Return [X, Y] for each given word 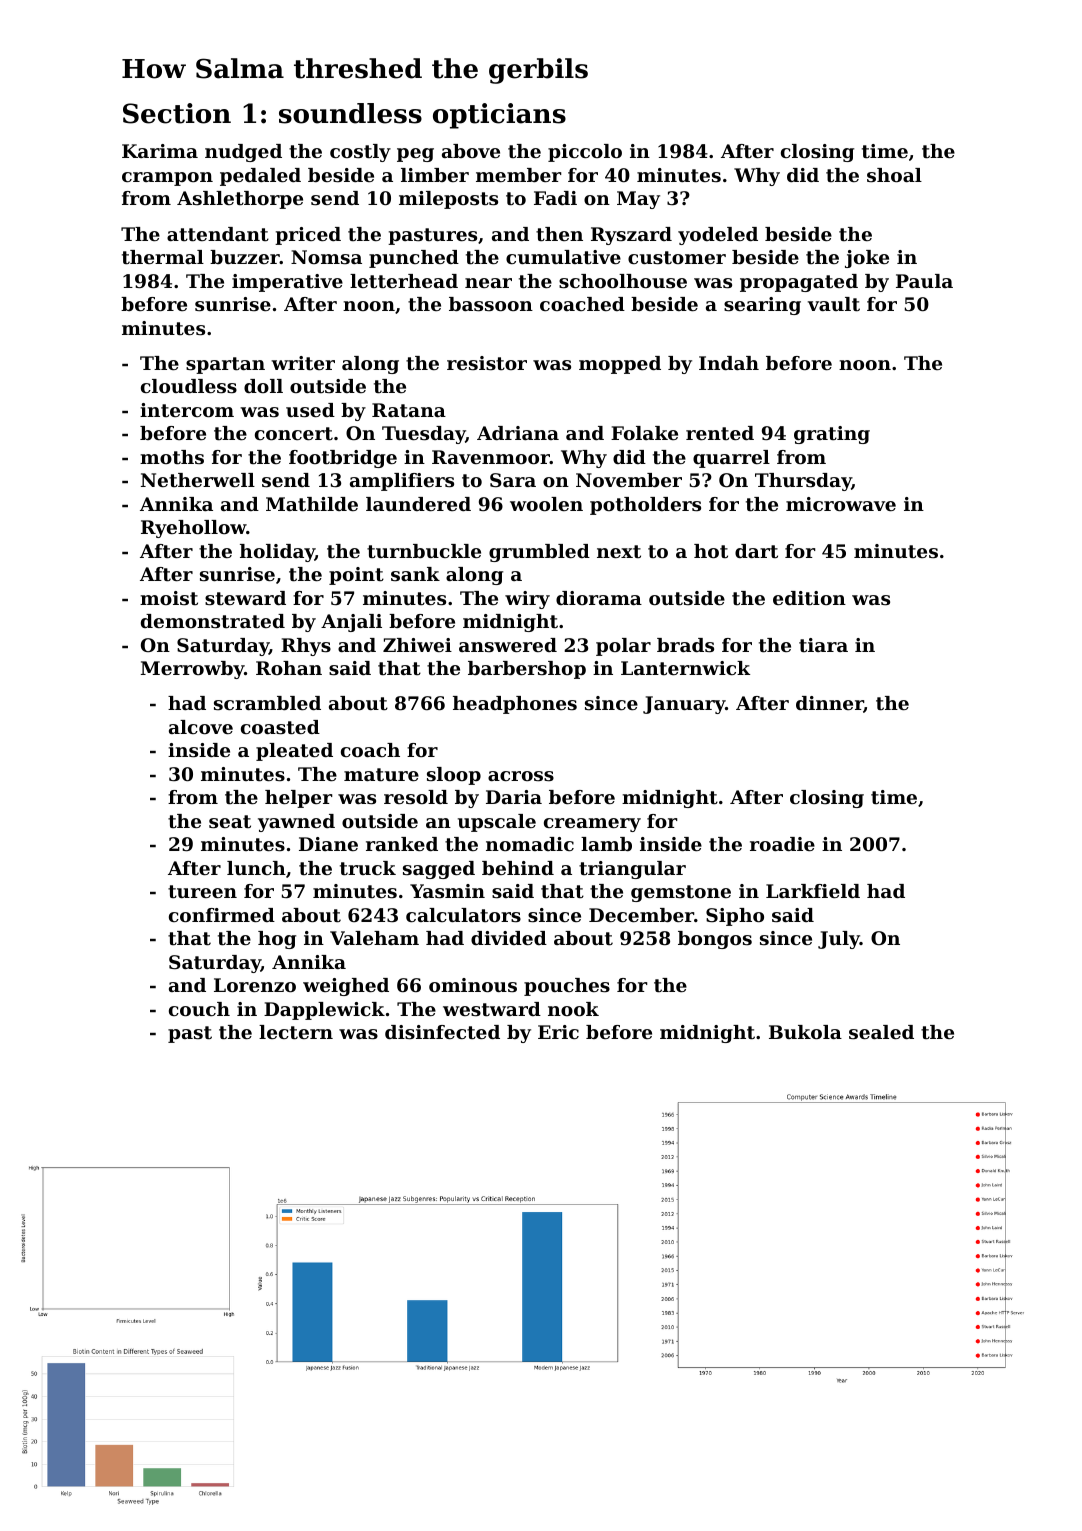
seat [230, 822]
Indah [729, 363]
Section [177, 113]
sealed [881, 1032]
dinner [830, 704]
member [519, 175]
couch [199, 1009]
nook [573, 1009]
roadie [782, 844]
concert [294, 434]
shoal [894, 175]
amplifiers [402, 482]
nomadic [530, 844]
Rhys [306, 647]
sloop [454, 776]
